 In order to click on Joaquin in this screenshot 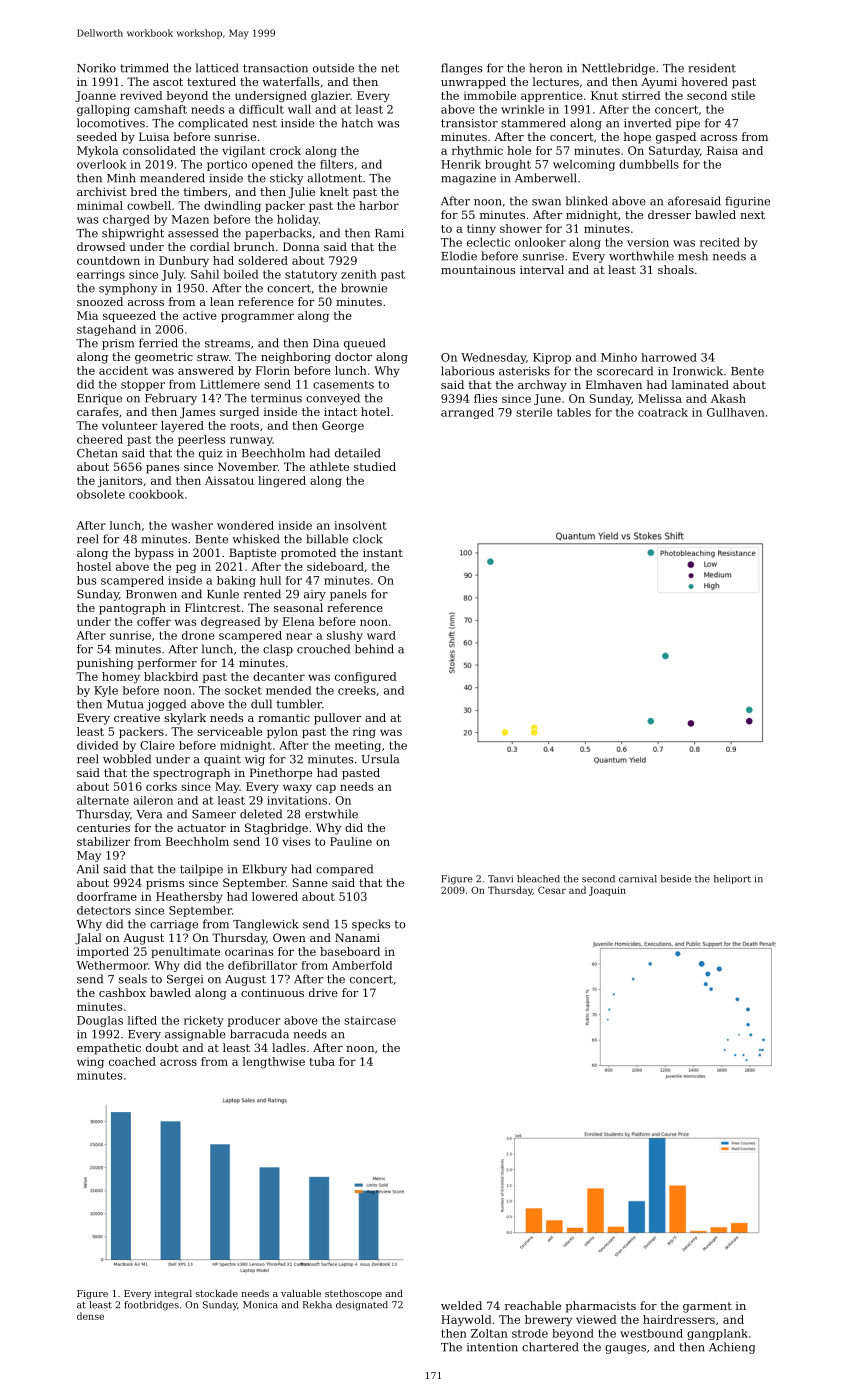, I will do `click(607, 891)`.
